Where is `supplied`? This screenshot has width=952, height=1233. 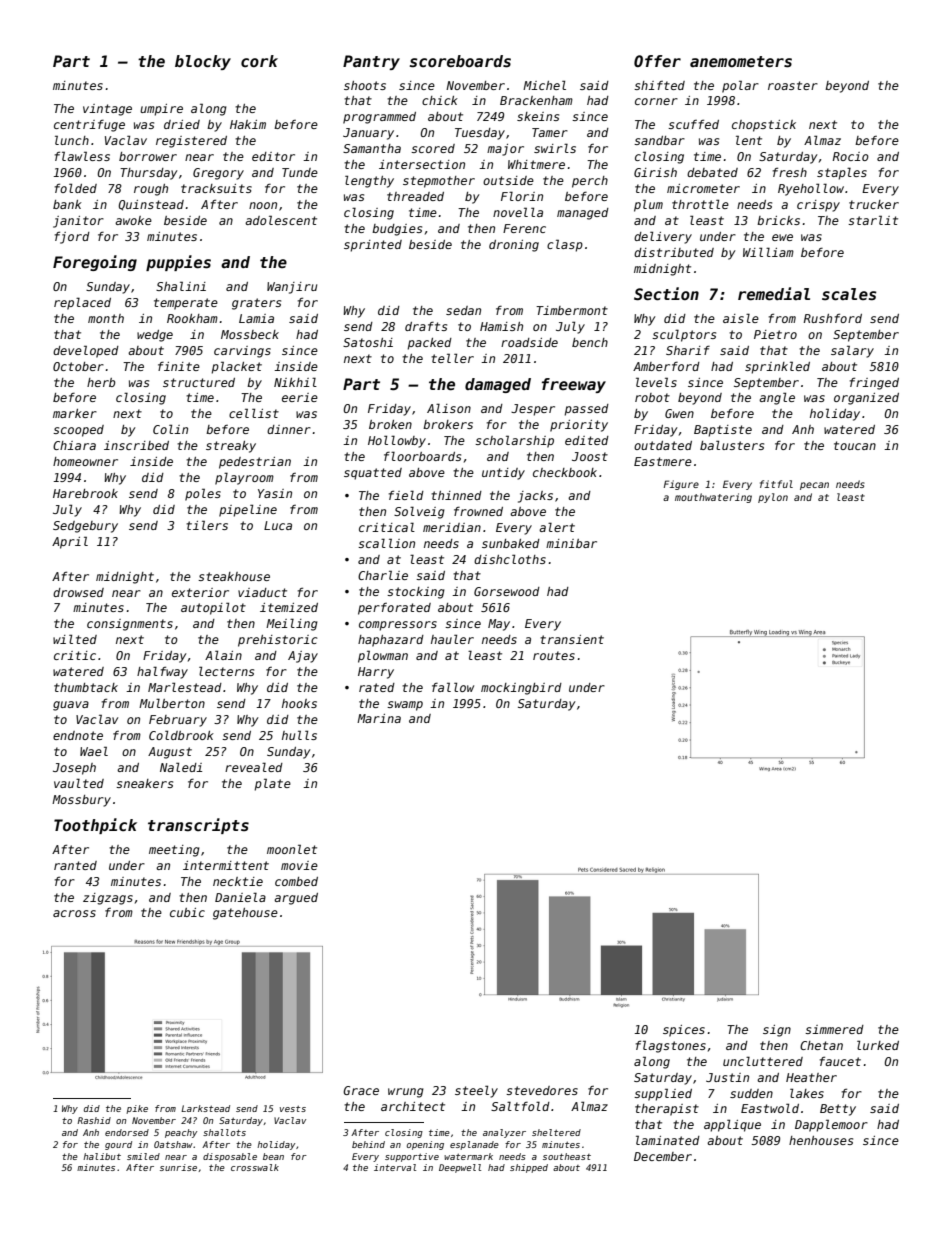
supplied is located at coordinates (663, 1094).
